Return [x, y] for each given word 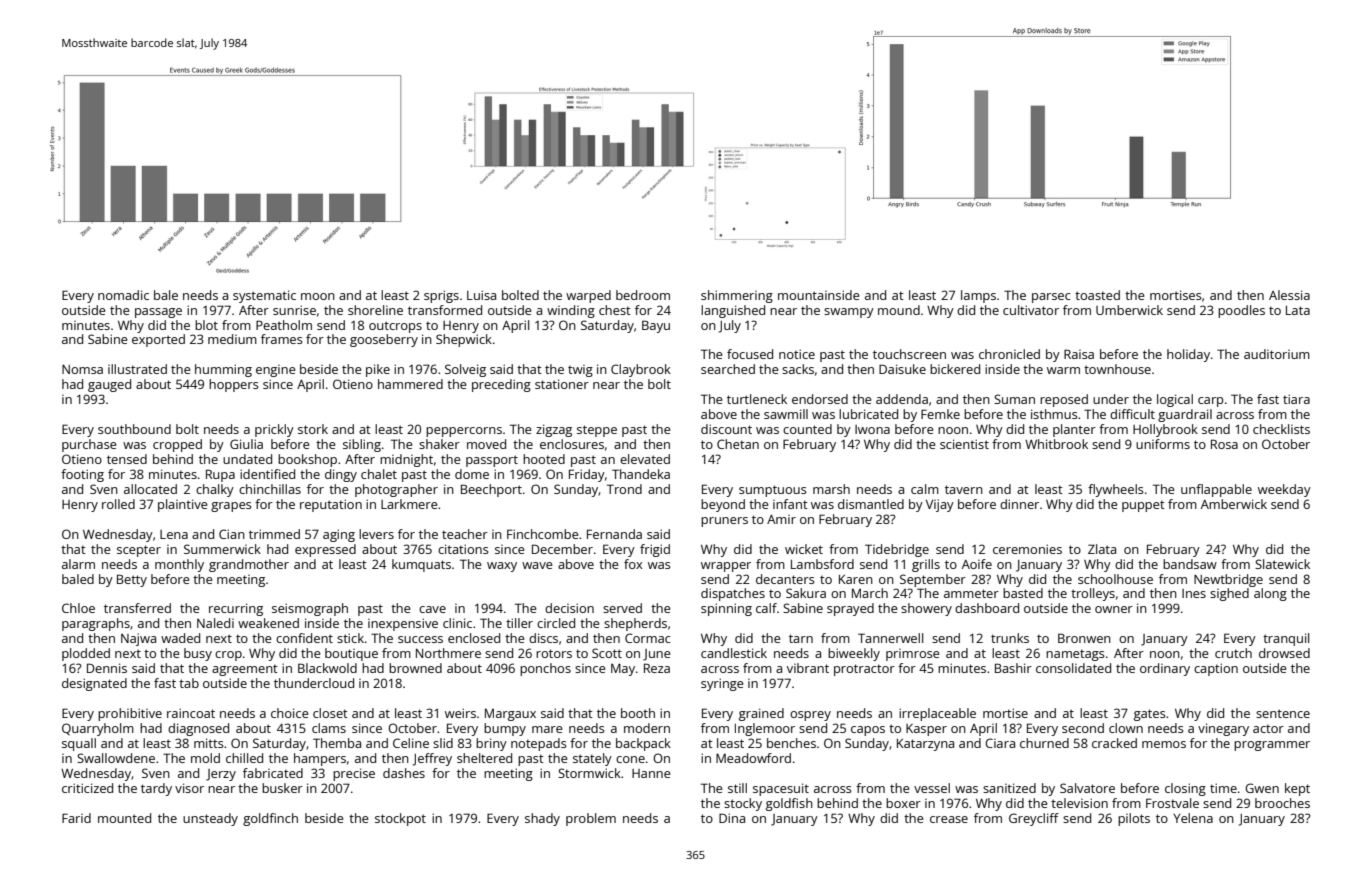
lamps [978, 296]
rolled [118, 504]
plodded [86, 654]
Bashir [1013, 668]
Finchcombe [543, 534]
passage [158, 313]
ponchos [545, 669]
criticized [87, 788]
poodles [1241, 311]
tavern [964, 489]
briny [491, 744]
